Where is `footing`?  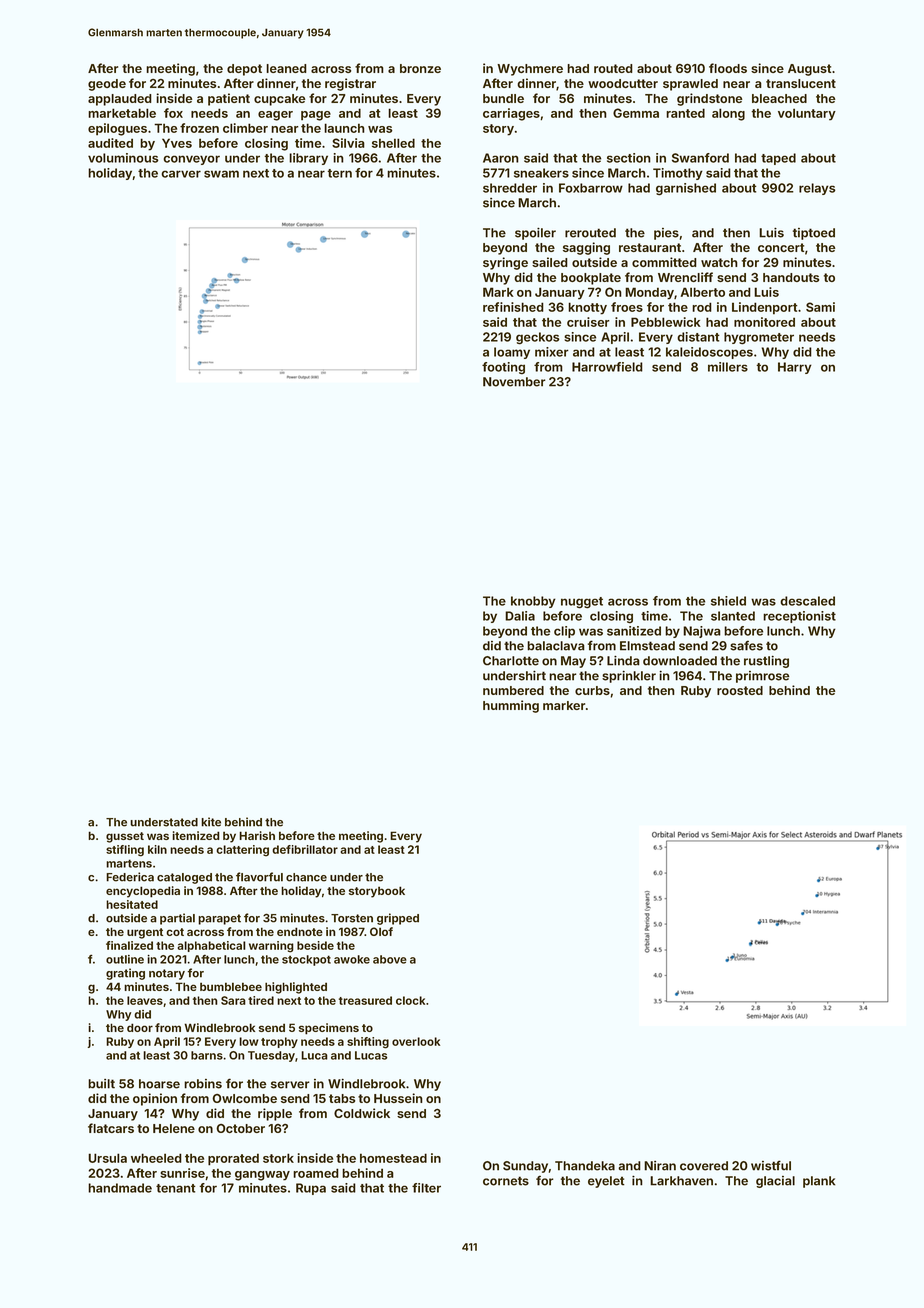 footing is located at coordinates (503, 368).
